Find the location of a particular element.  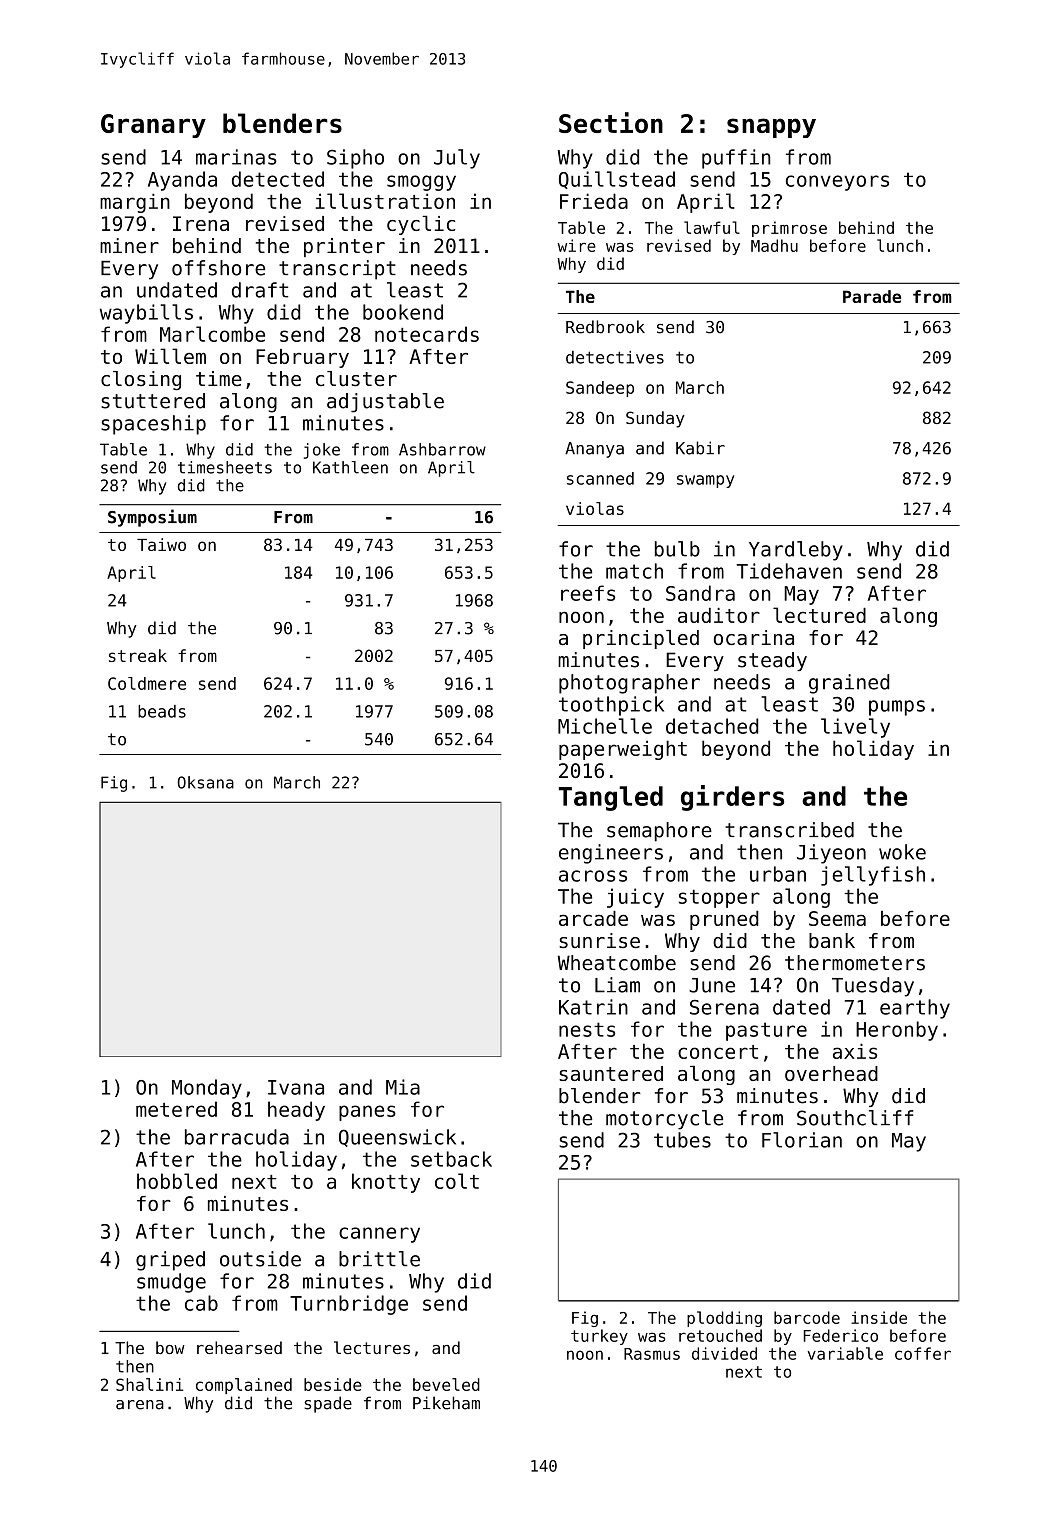

variable is located at coordinates (845, 1353).
